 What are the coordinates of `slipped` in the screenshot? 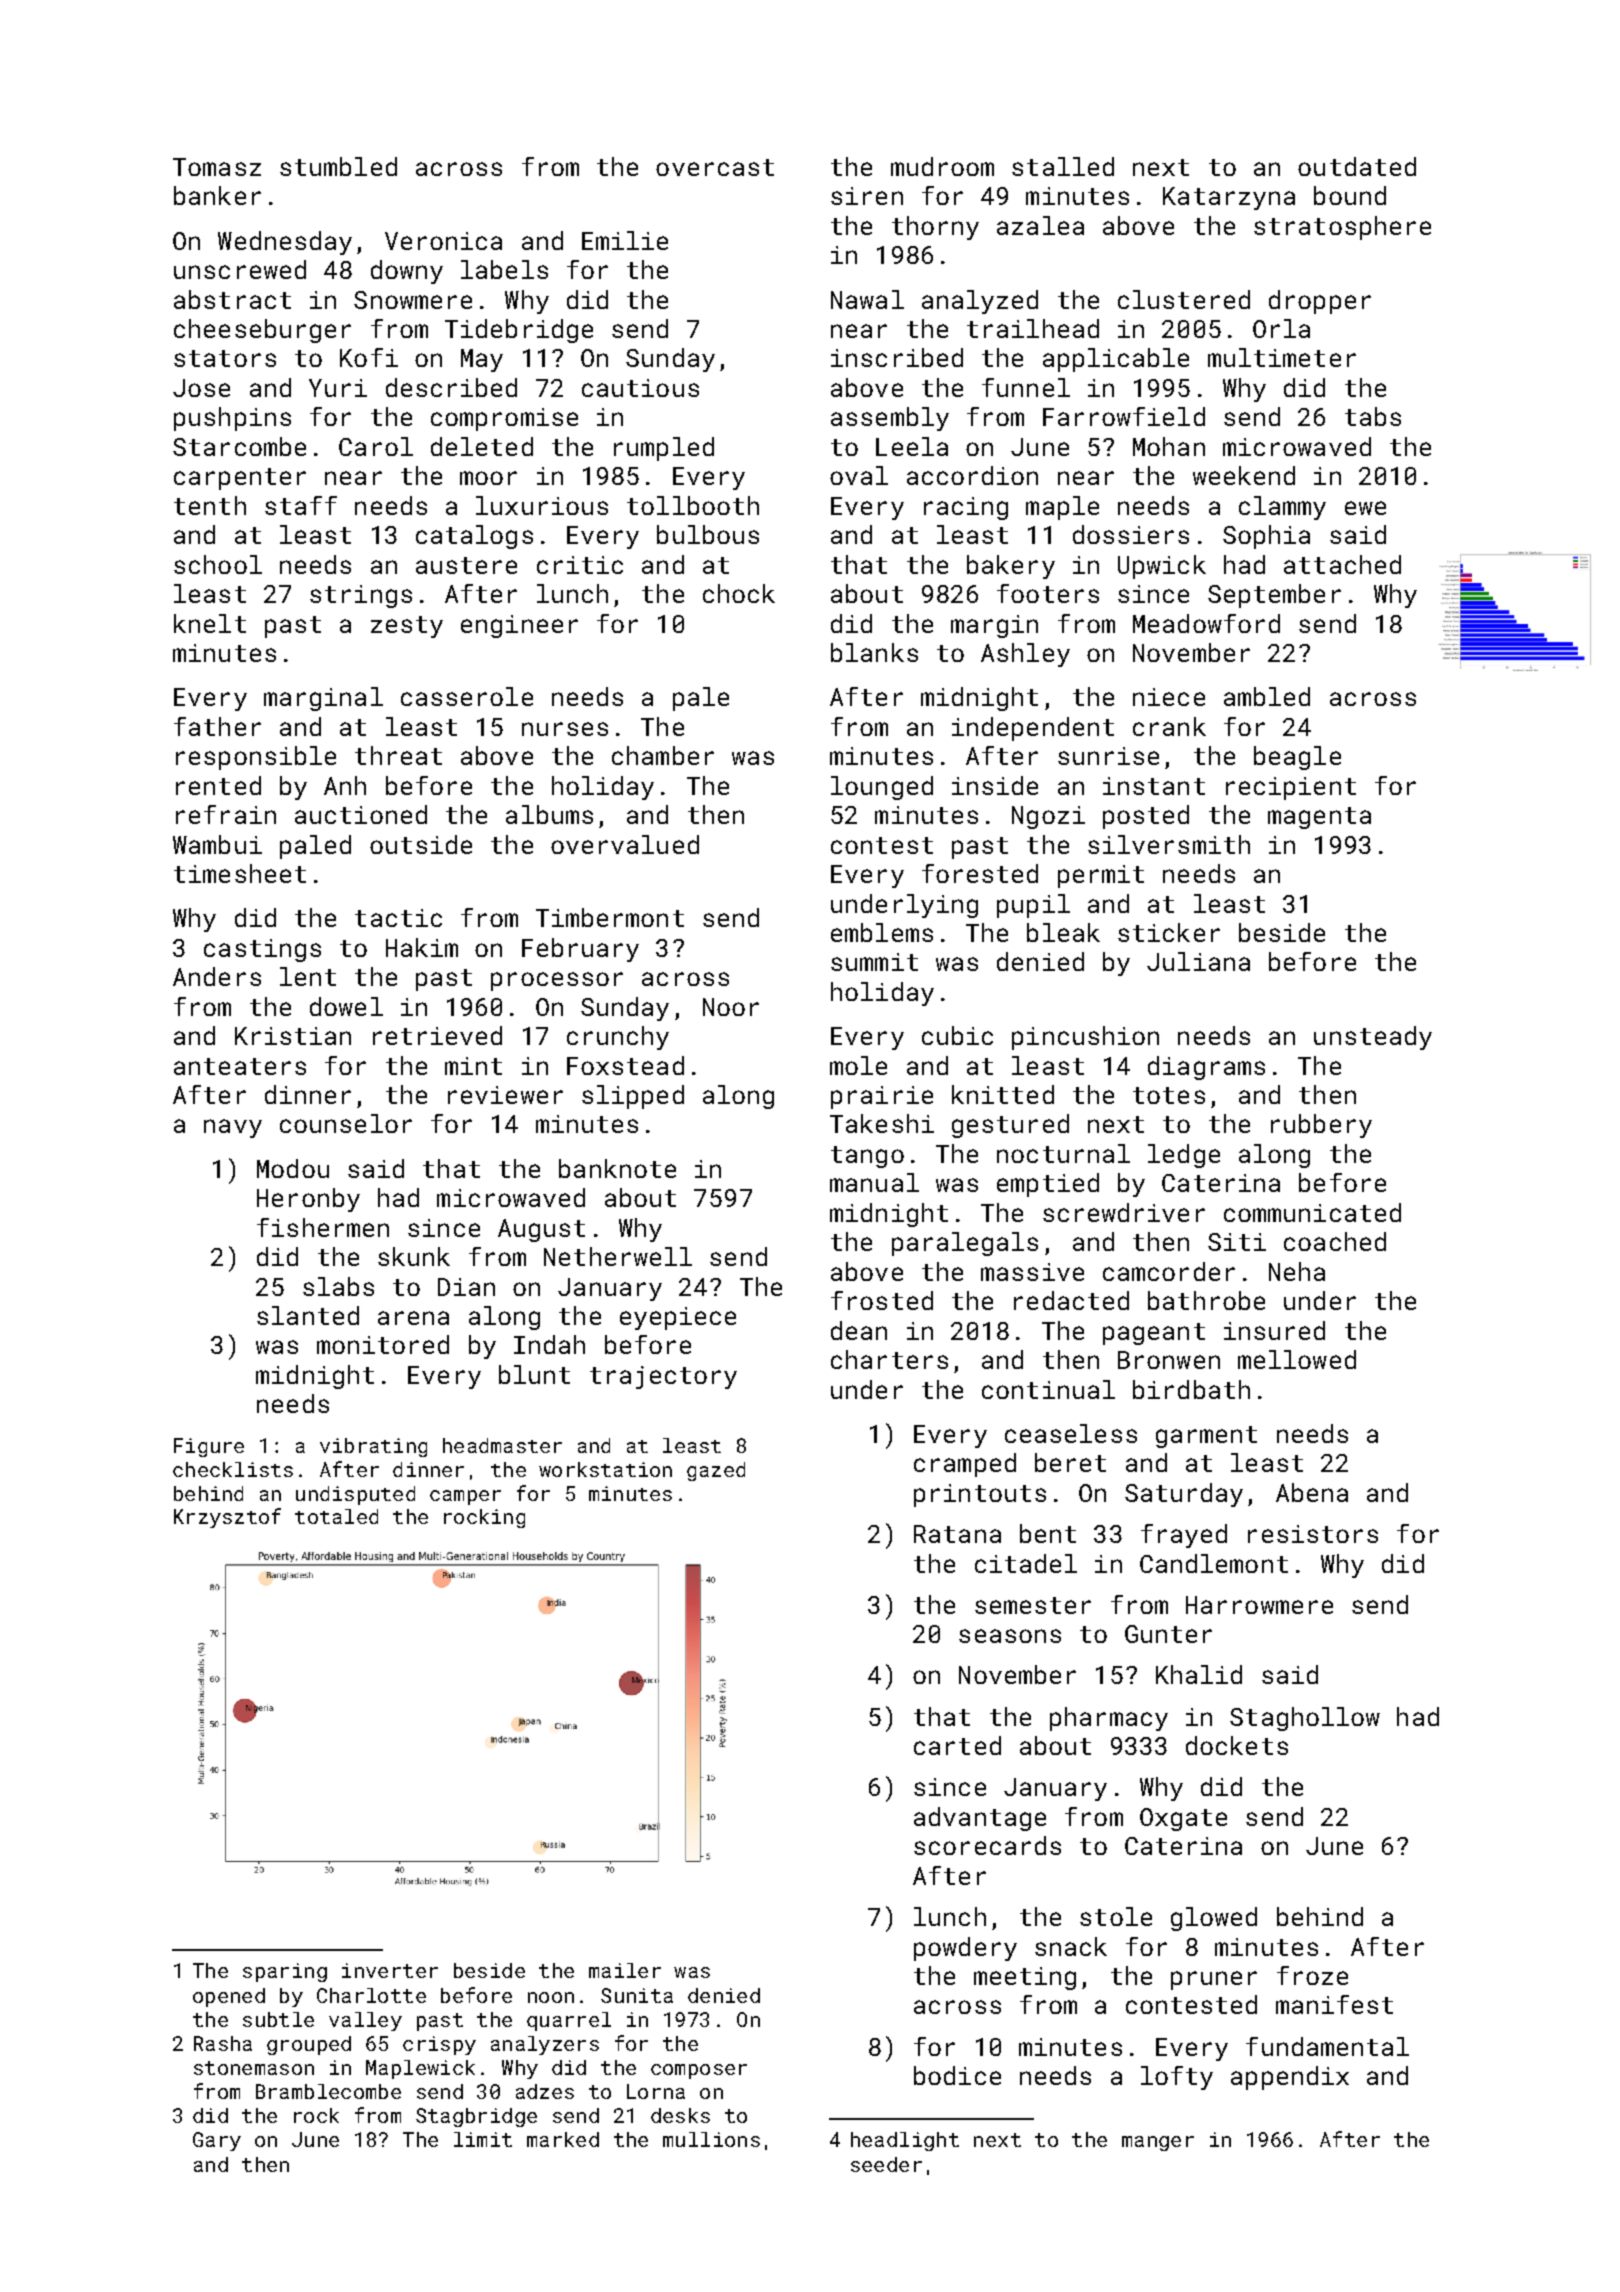 It's located at (633, 1097).
